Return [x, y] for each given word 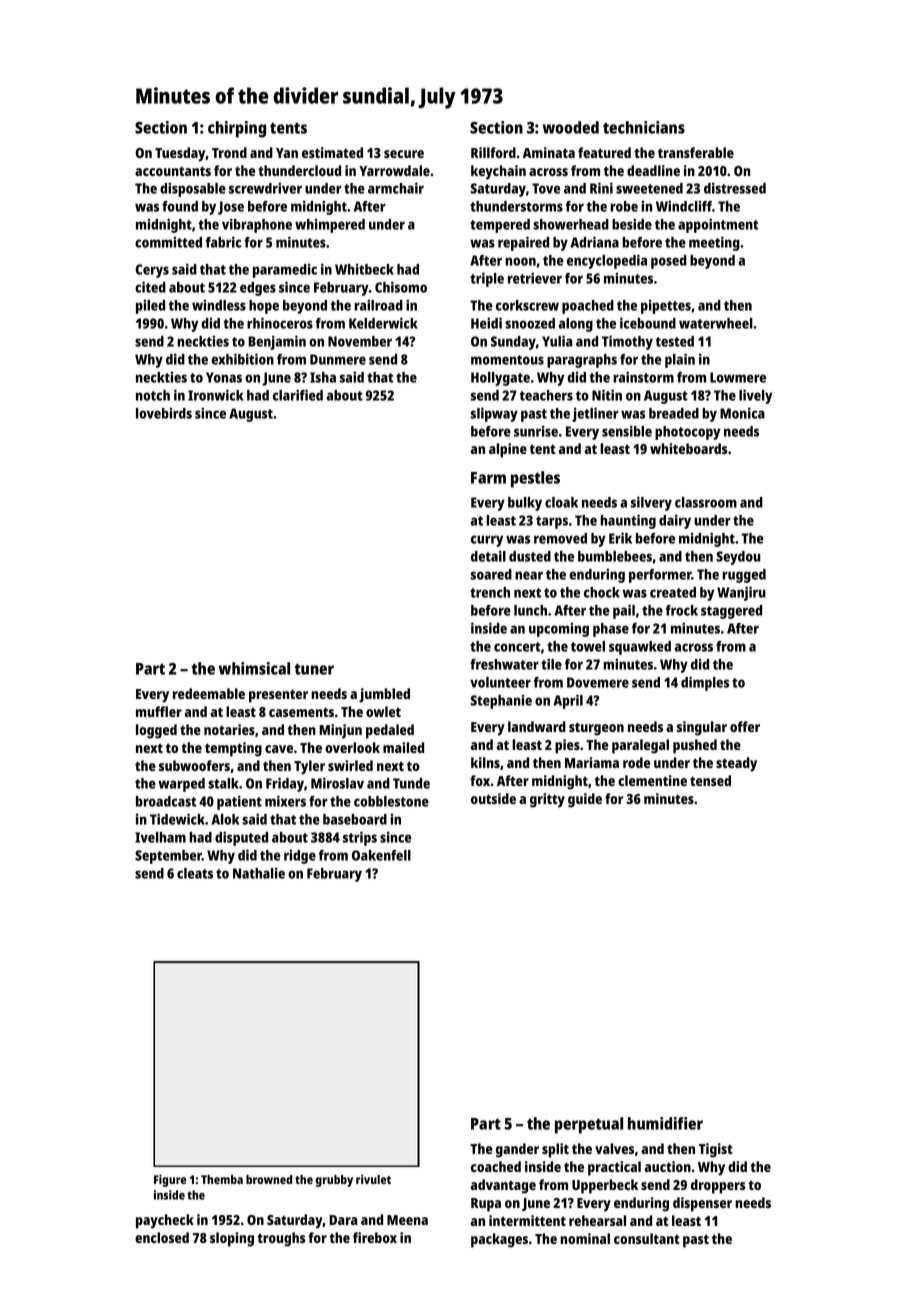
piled [150, 307]
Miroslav [337, 783]
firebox [375, 1237]
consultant [647, 1238]
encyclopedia [607, 261]
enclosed [162, 1237]
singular [702, 728]
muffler [159, 711]
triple [487, 279]
